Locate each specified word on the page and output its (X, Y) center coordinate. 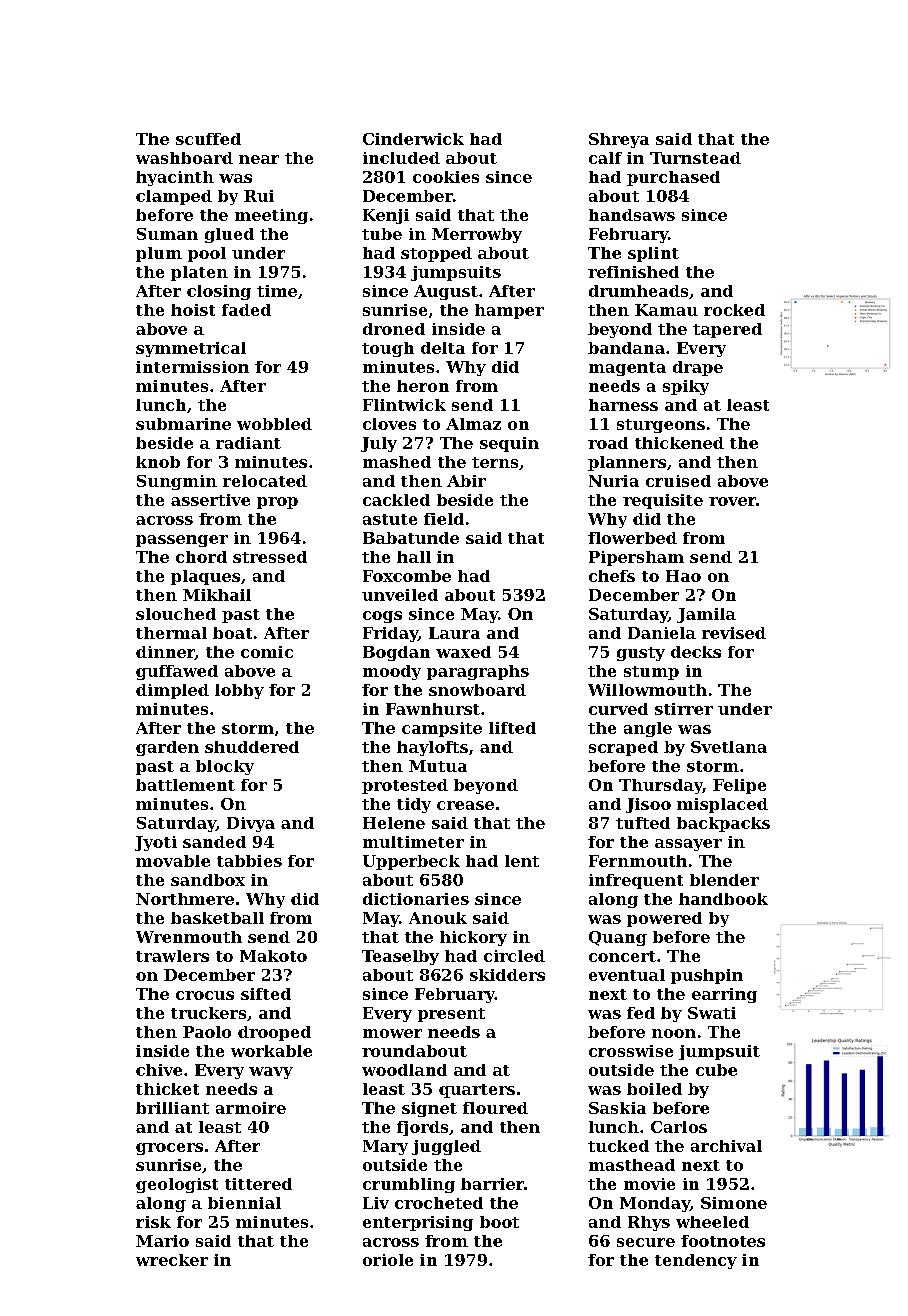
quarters (477, 1091)
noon (674, 1033)
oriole (388, 1260)
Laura (454, 633)
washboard (184, 158)
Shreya (619, 140)
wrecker (172, 1260)
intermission (192, 367)
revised (734, 633)
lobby (239, 691)
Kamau (666, 310)
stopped (436, 254)
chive (159, 1070)
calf (605, 158)
